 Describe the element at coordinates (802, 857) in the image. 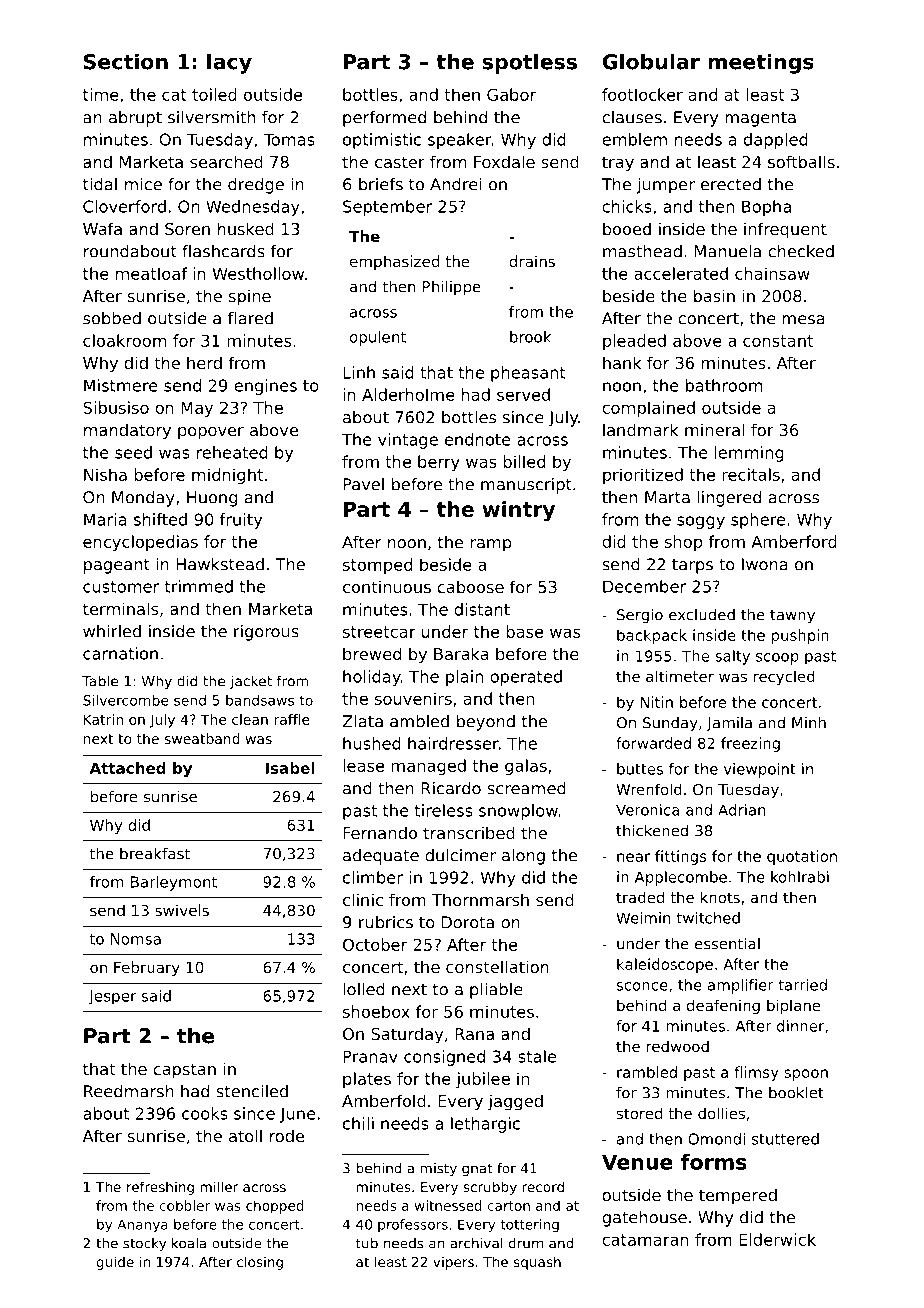

I see `quotation` at that location.
